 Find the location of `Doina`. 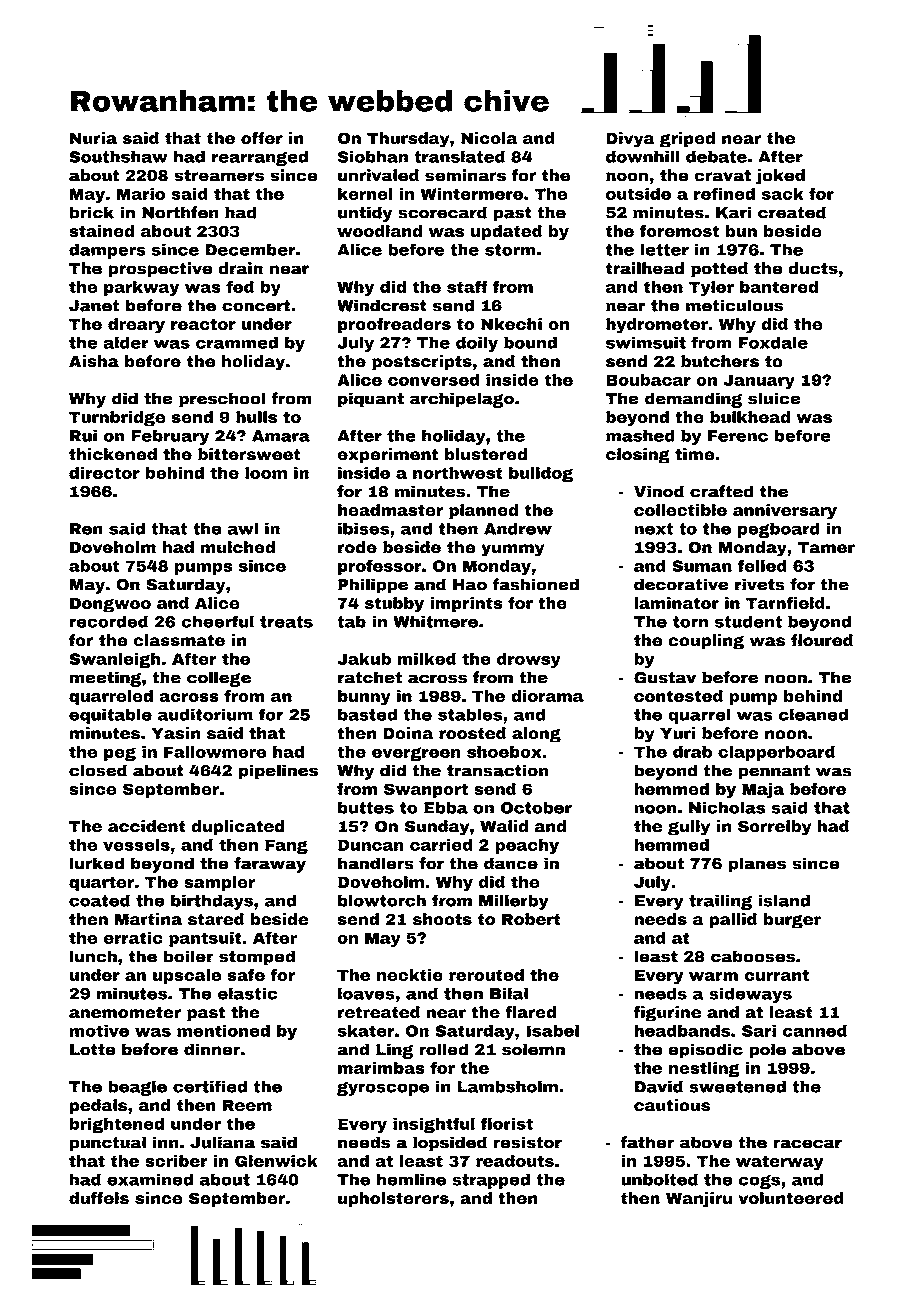

Doina is located at coordinates (408, 733).
